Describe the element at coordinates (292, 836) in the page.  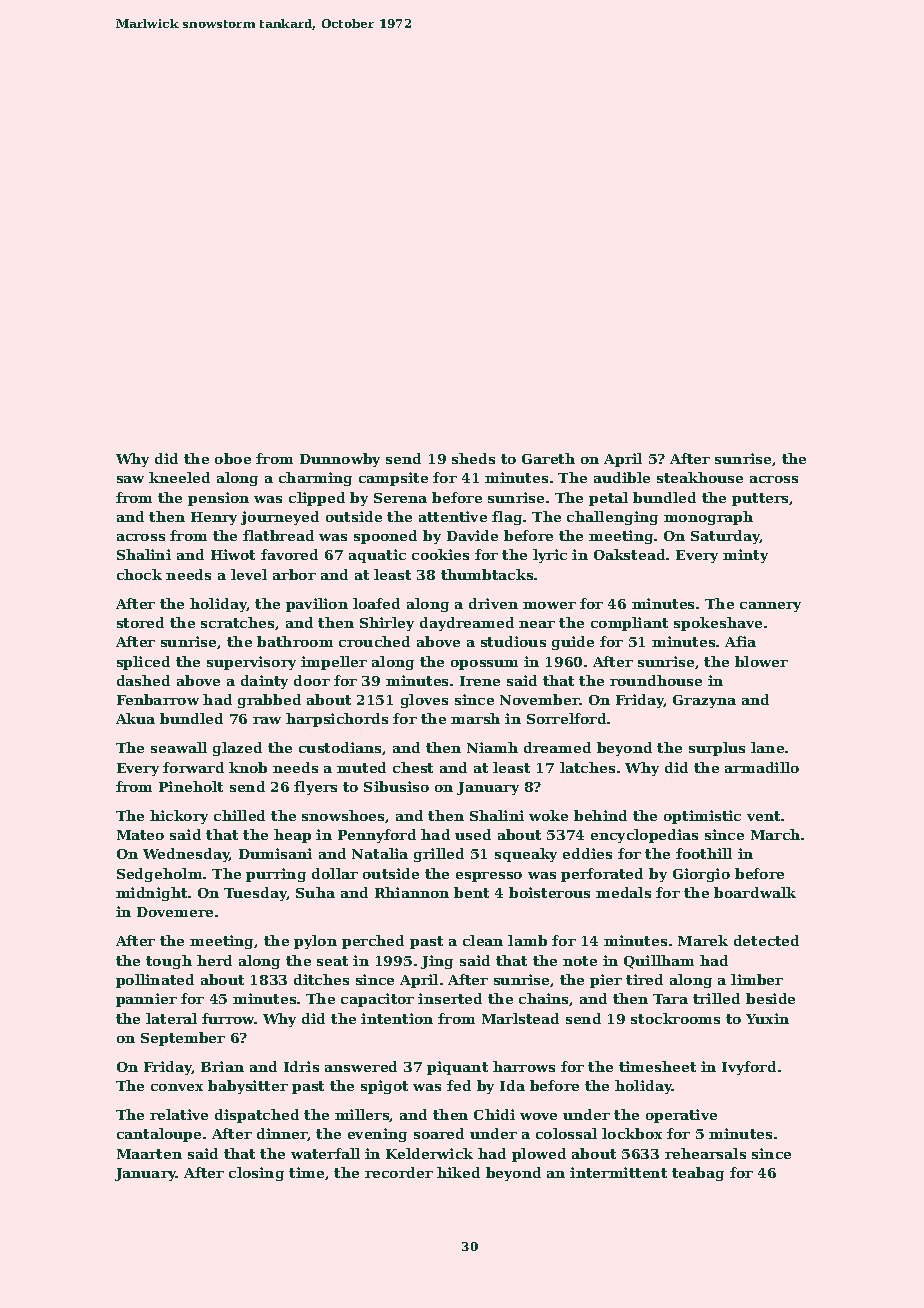
I see `heap` at that location.
